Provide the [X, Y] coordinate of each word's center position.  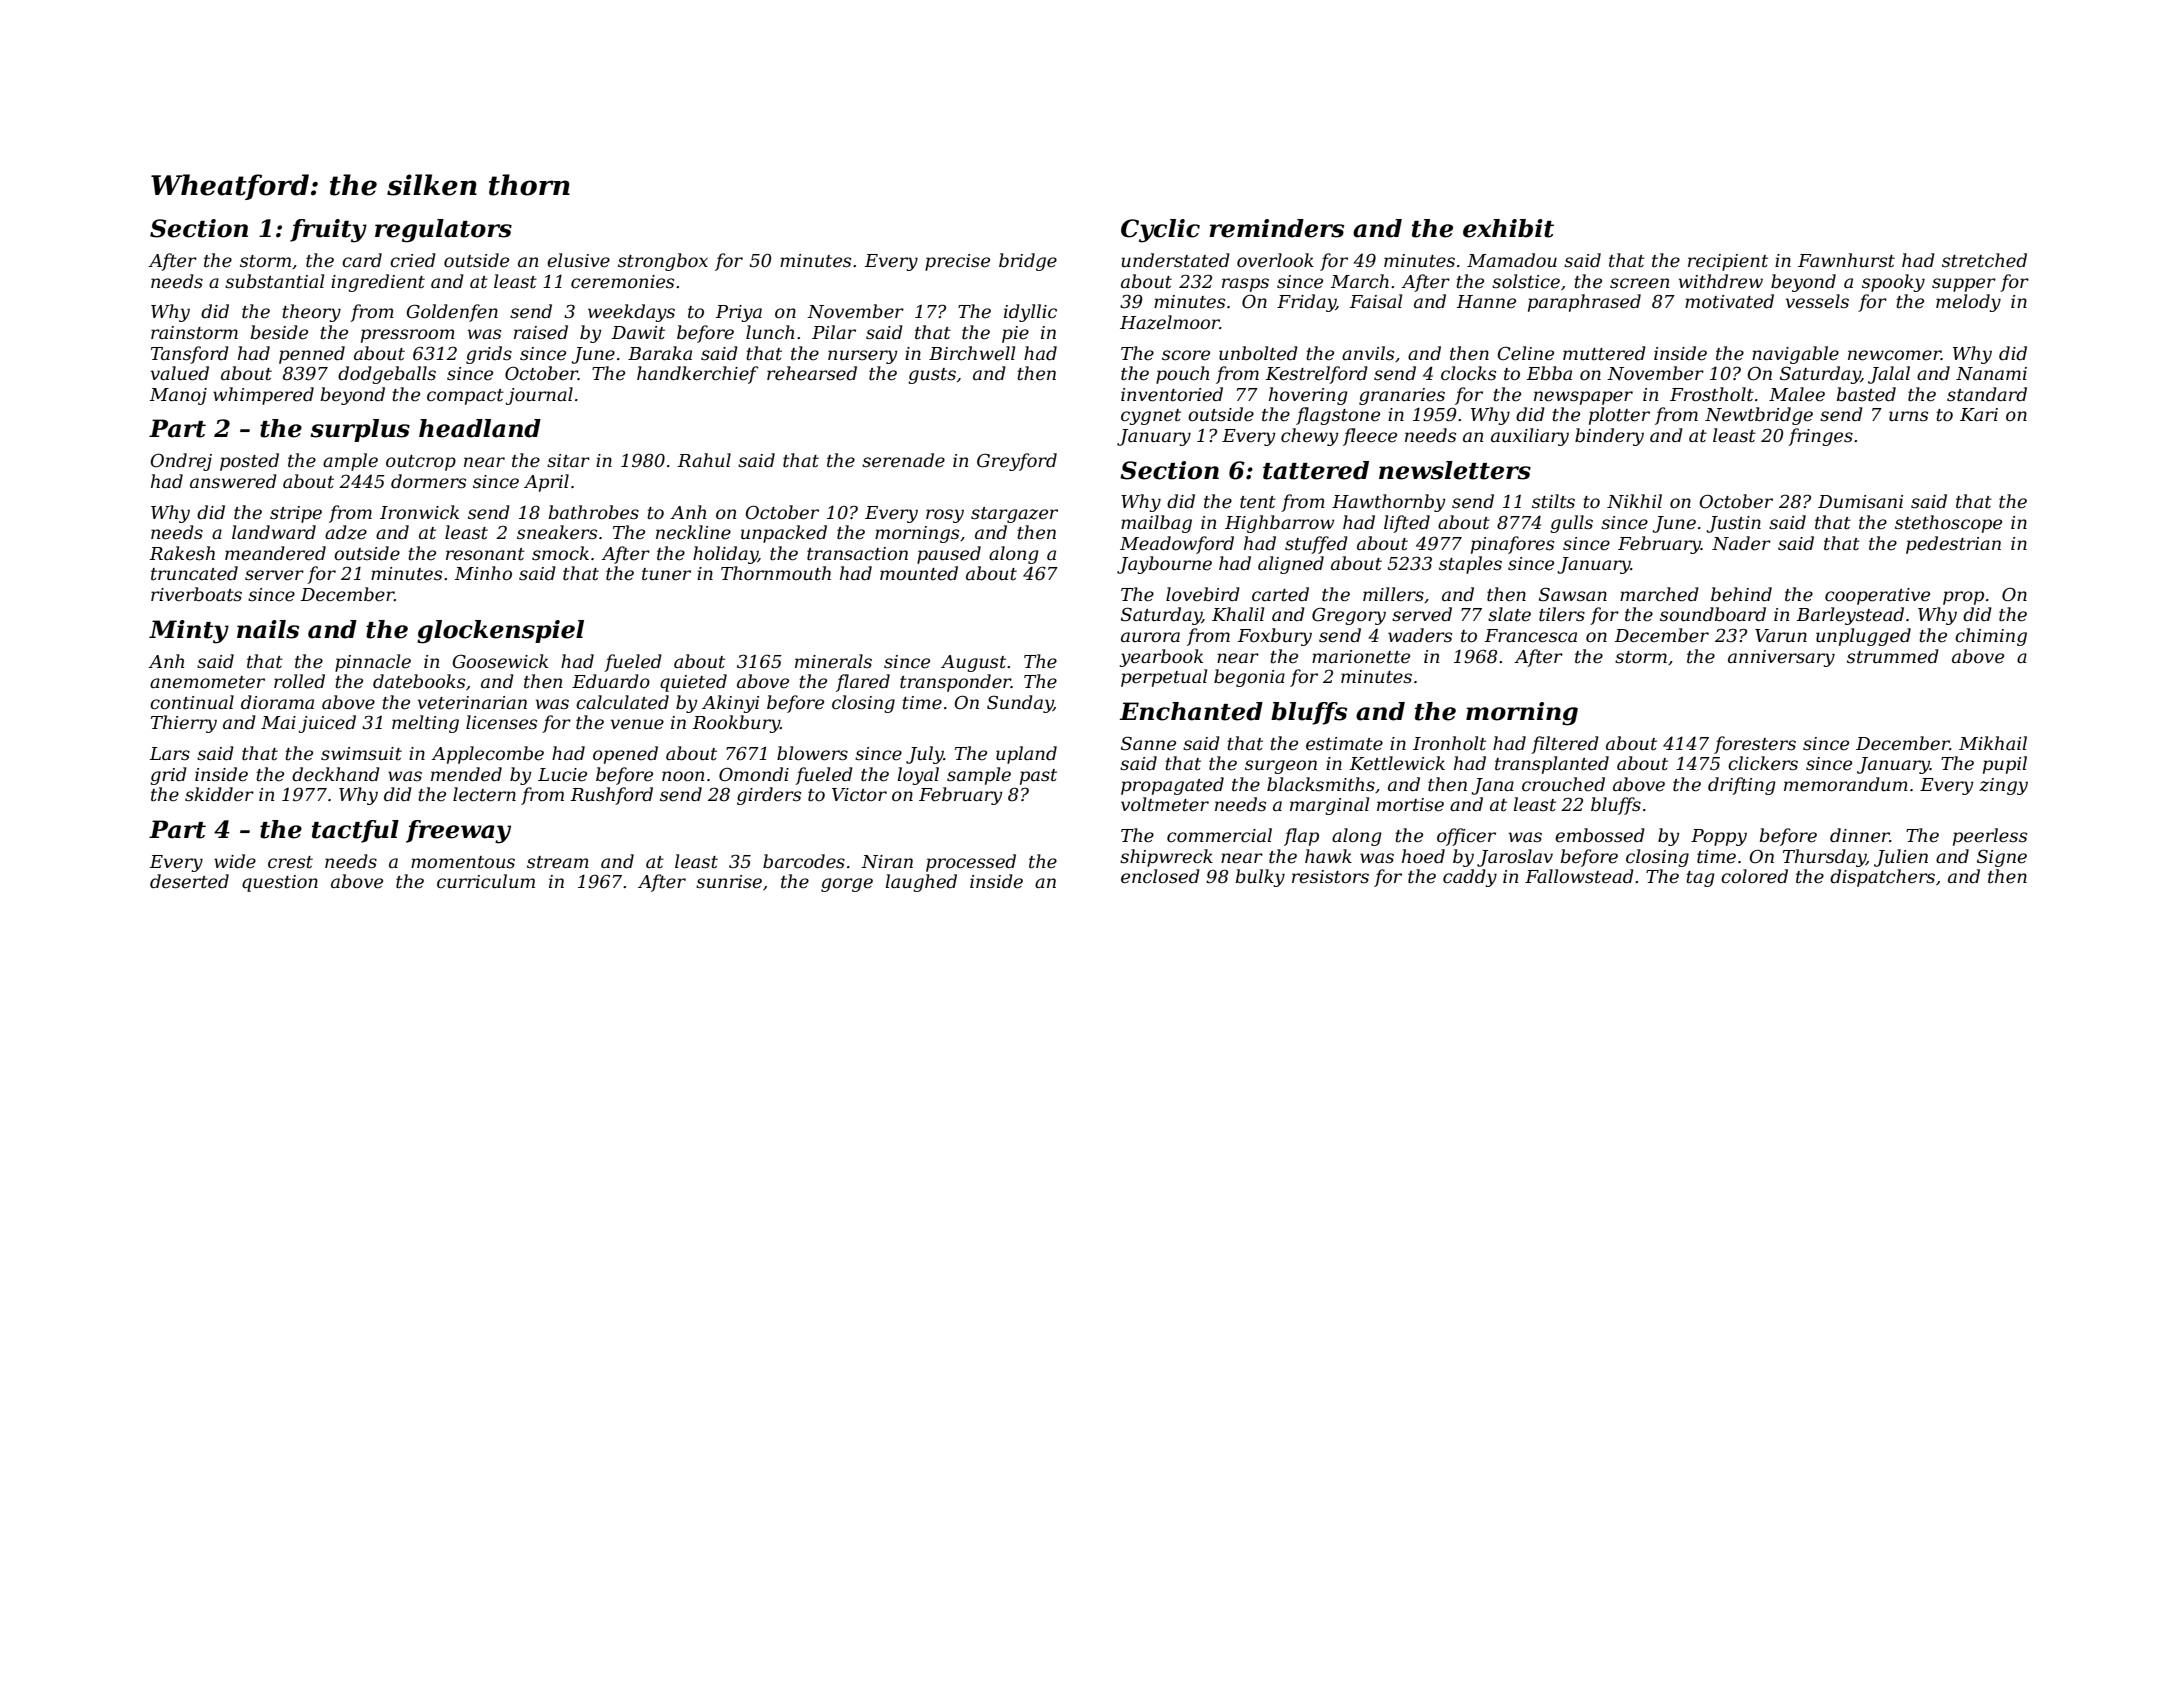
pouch [1182, 375]
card [362, 260]
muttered [1604, 353]
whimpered [263, 396]
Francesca [1530, 636]
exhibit [1508, 228]
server [274, 575]
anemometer [207, 682]
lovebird [1203, 594]
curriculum [486, 881]
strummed [1893, 656]
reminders [1276, 228]
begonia [1249, 678]
